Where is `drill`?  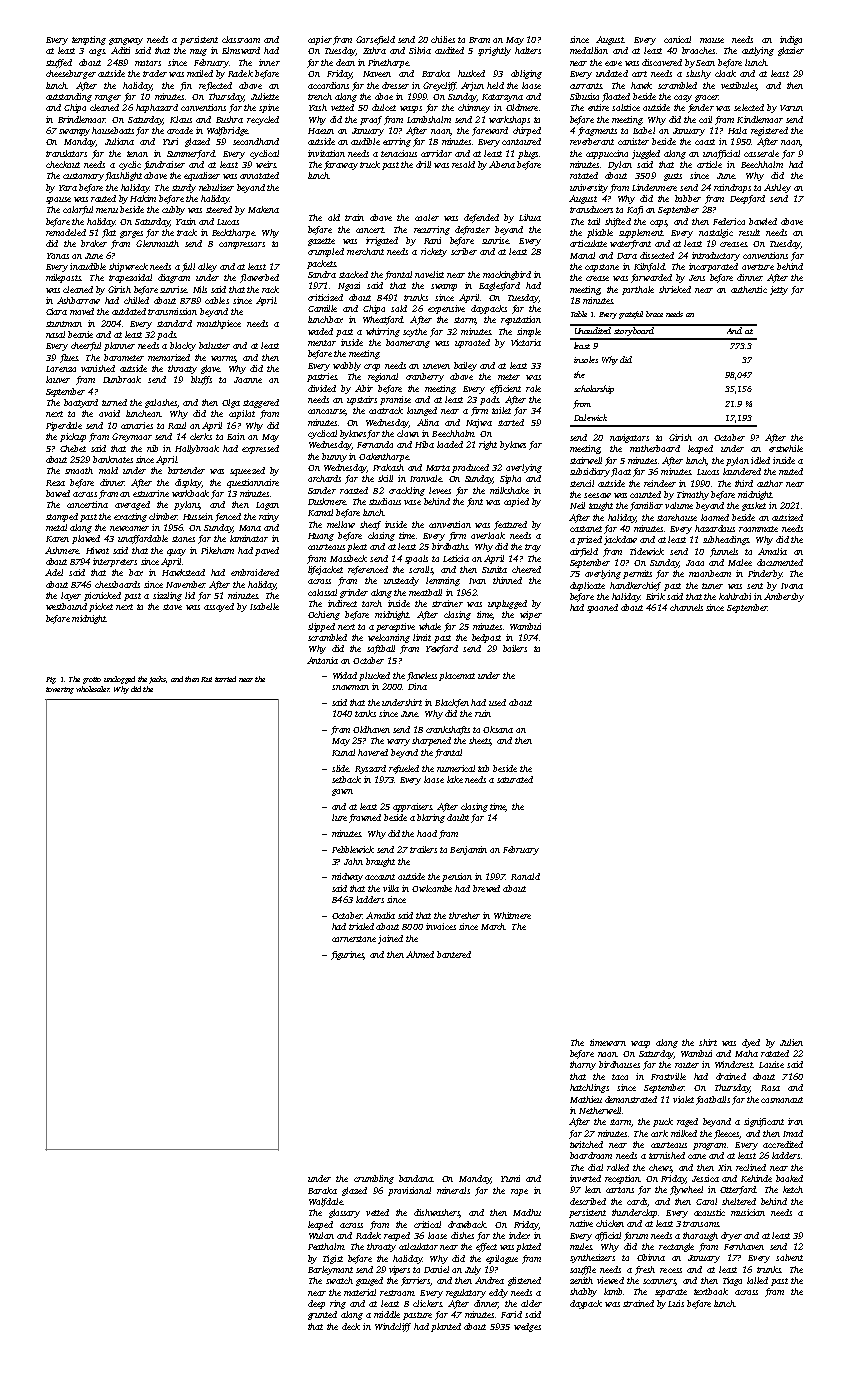 drill is located at coordinates (423, 164).
